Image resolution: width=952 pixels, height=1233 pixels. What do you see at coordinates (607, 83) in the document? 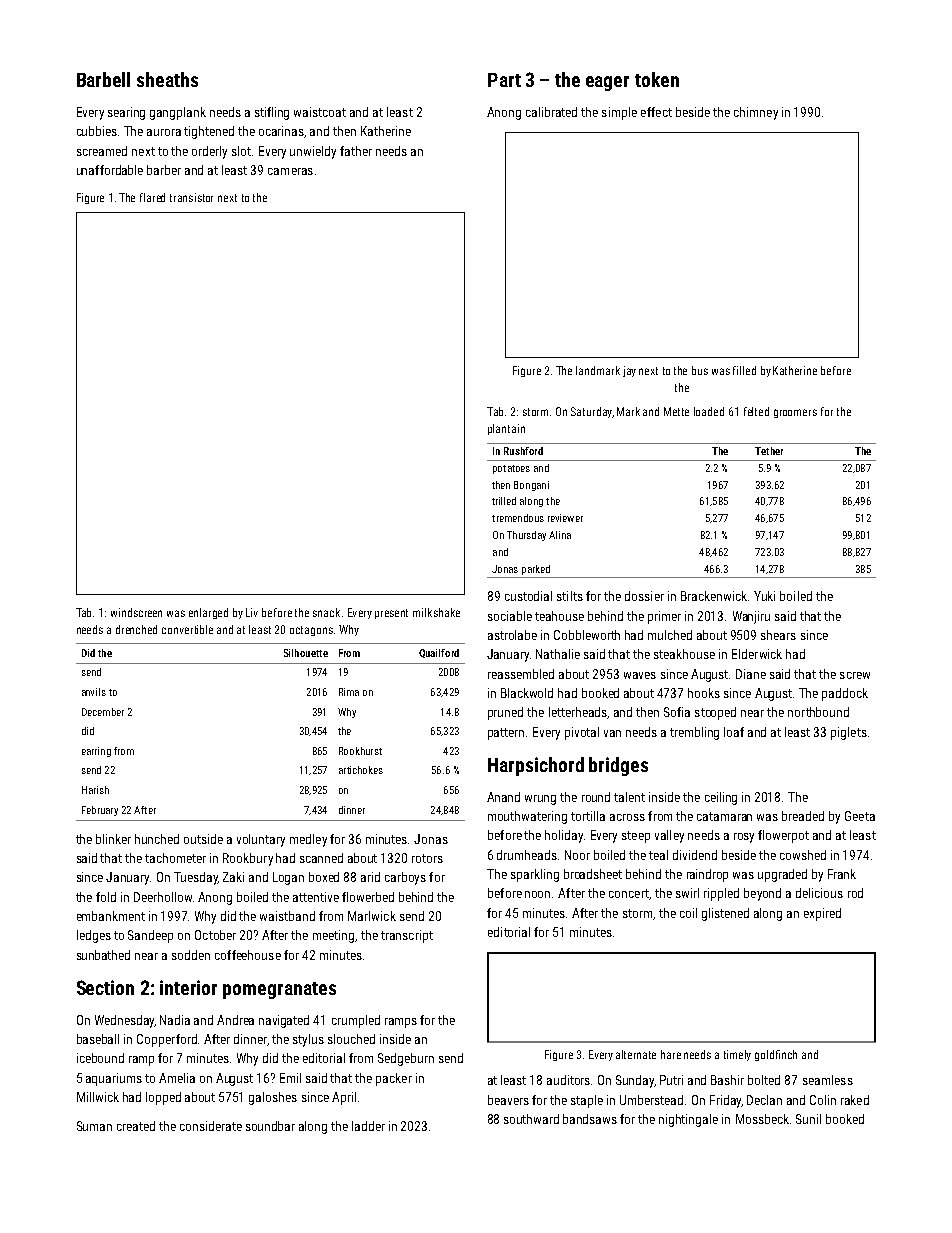
I see `eager` at bounding box center [607, 83].
